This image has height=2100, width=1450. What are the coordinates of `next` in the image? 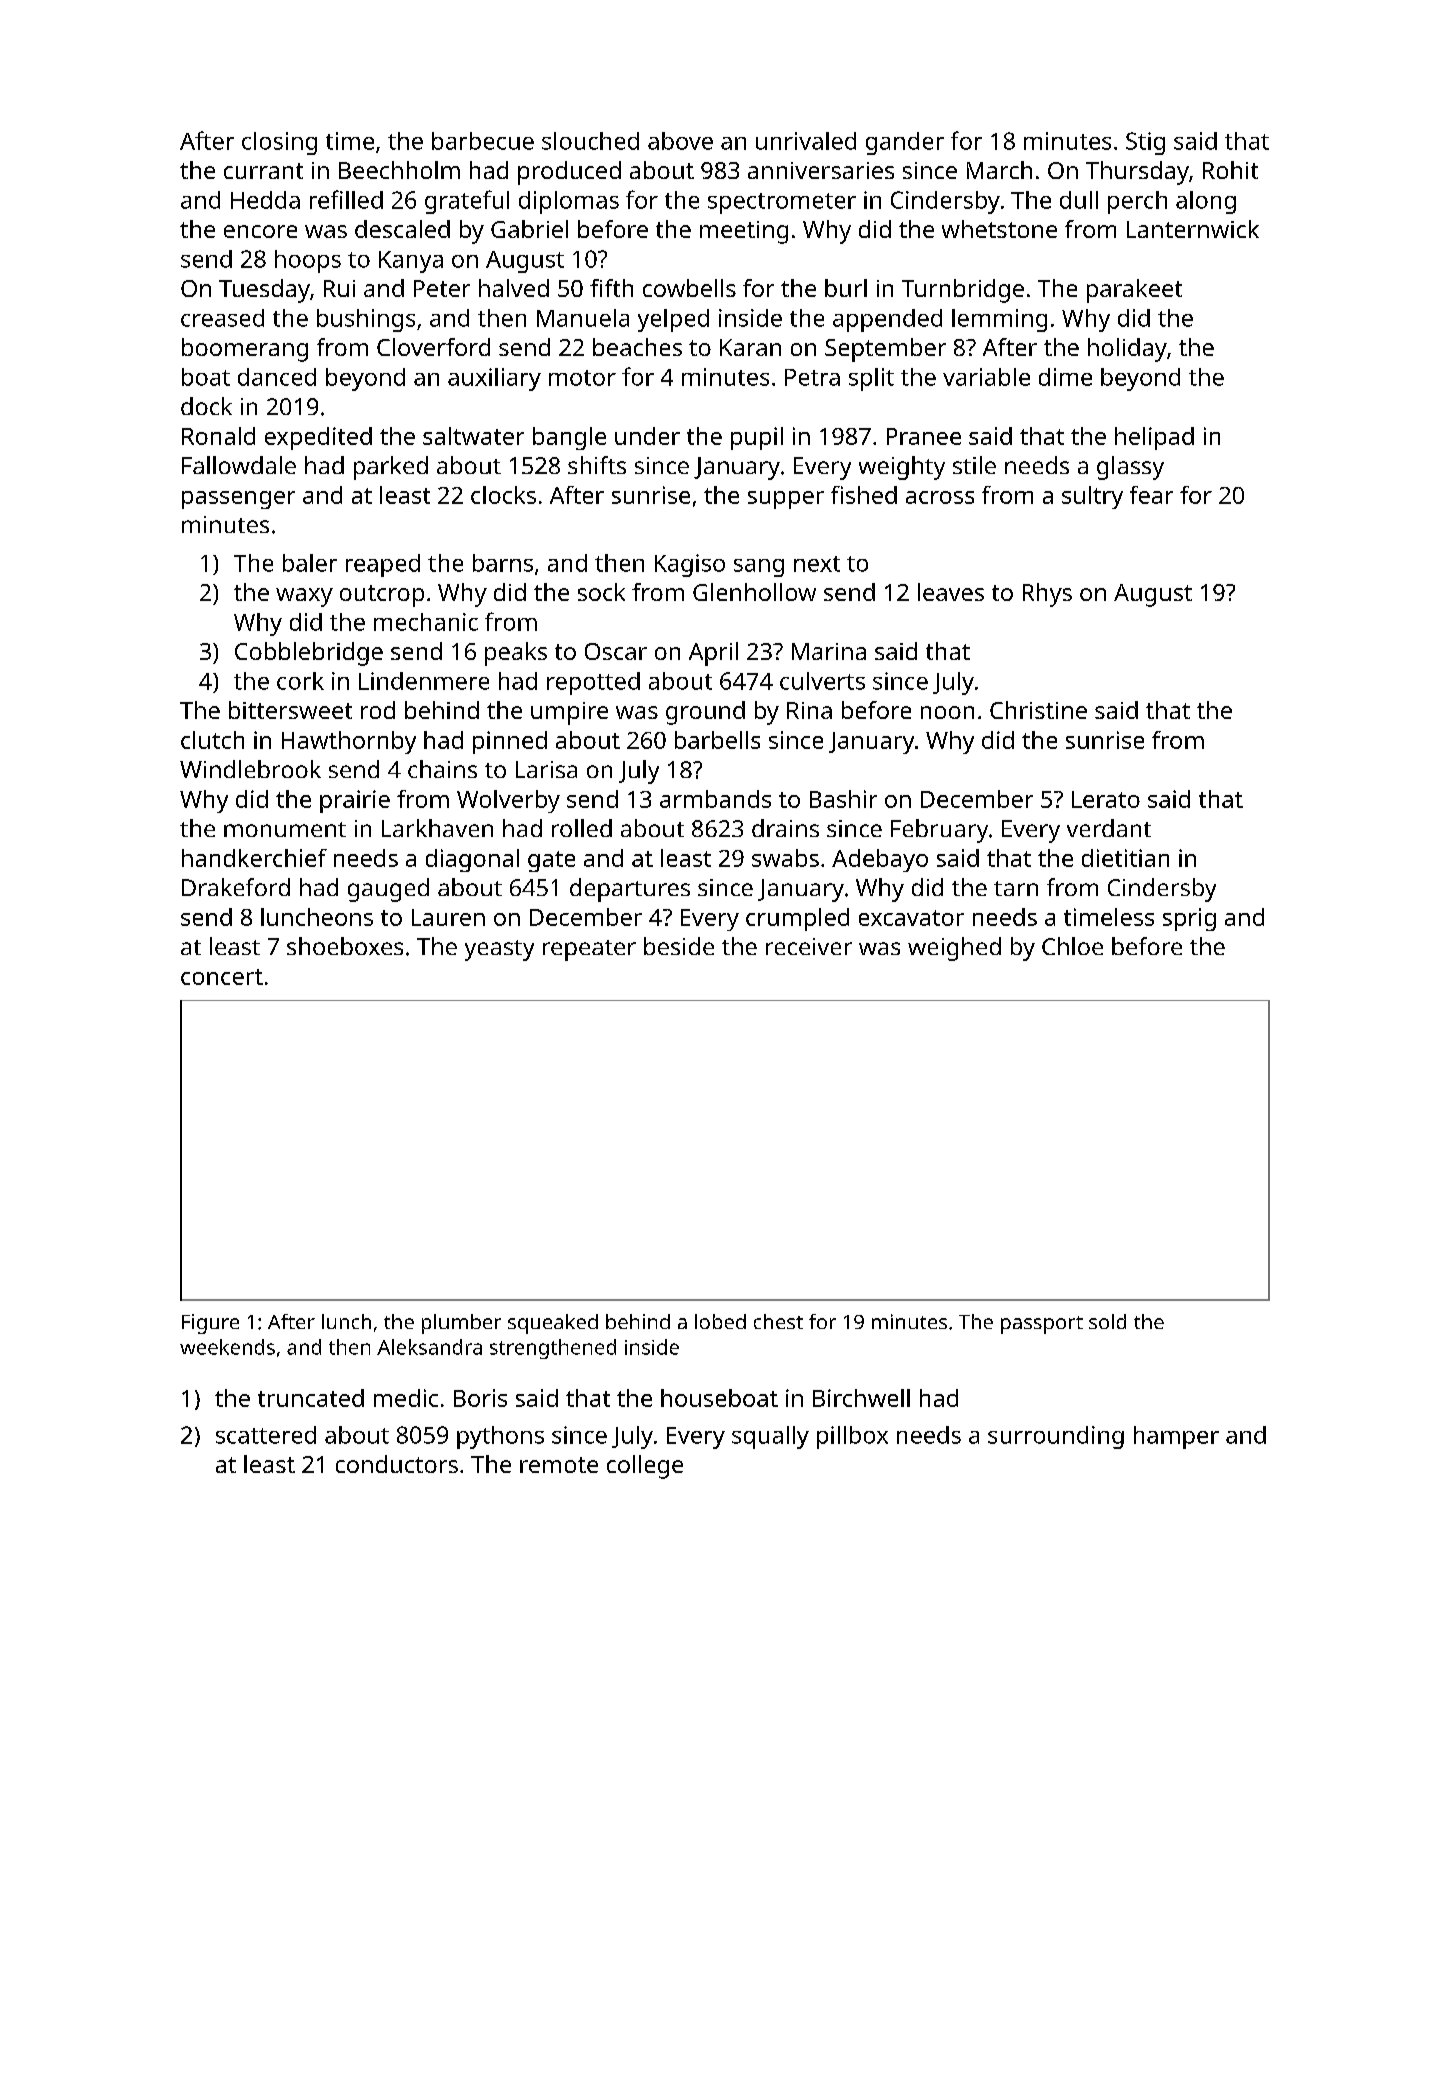 It's located at (817, 564).
